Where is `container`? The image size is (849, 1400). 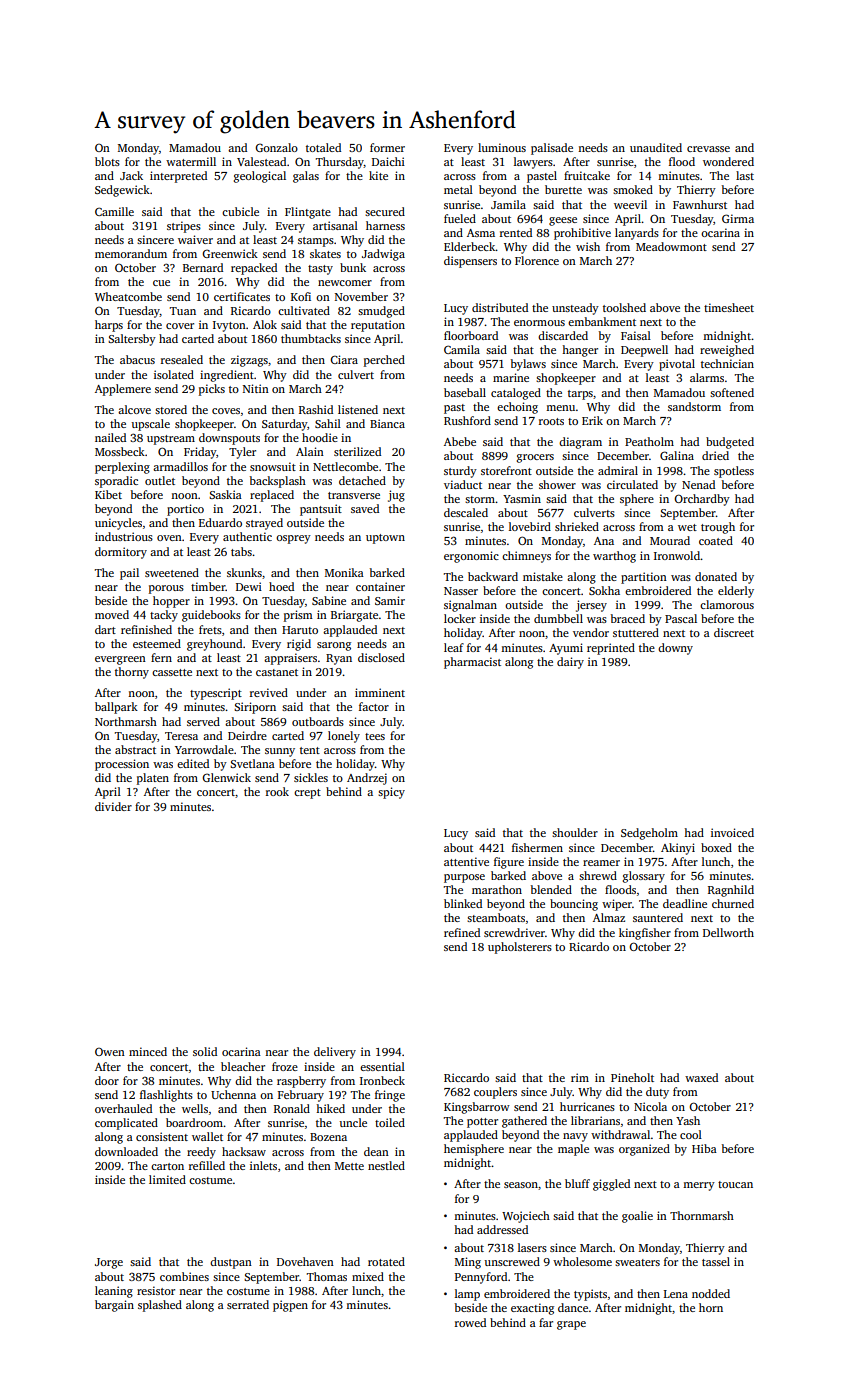 container is located at coordinates (380, 586).
